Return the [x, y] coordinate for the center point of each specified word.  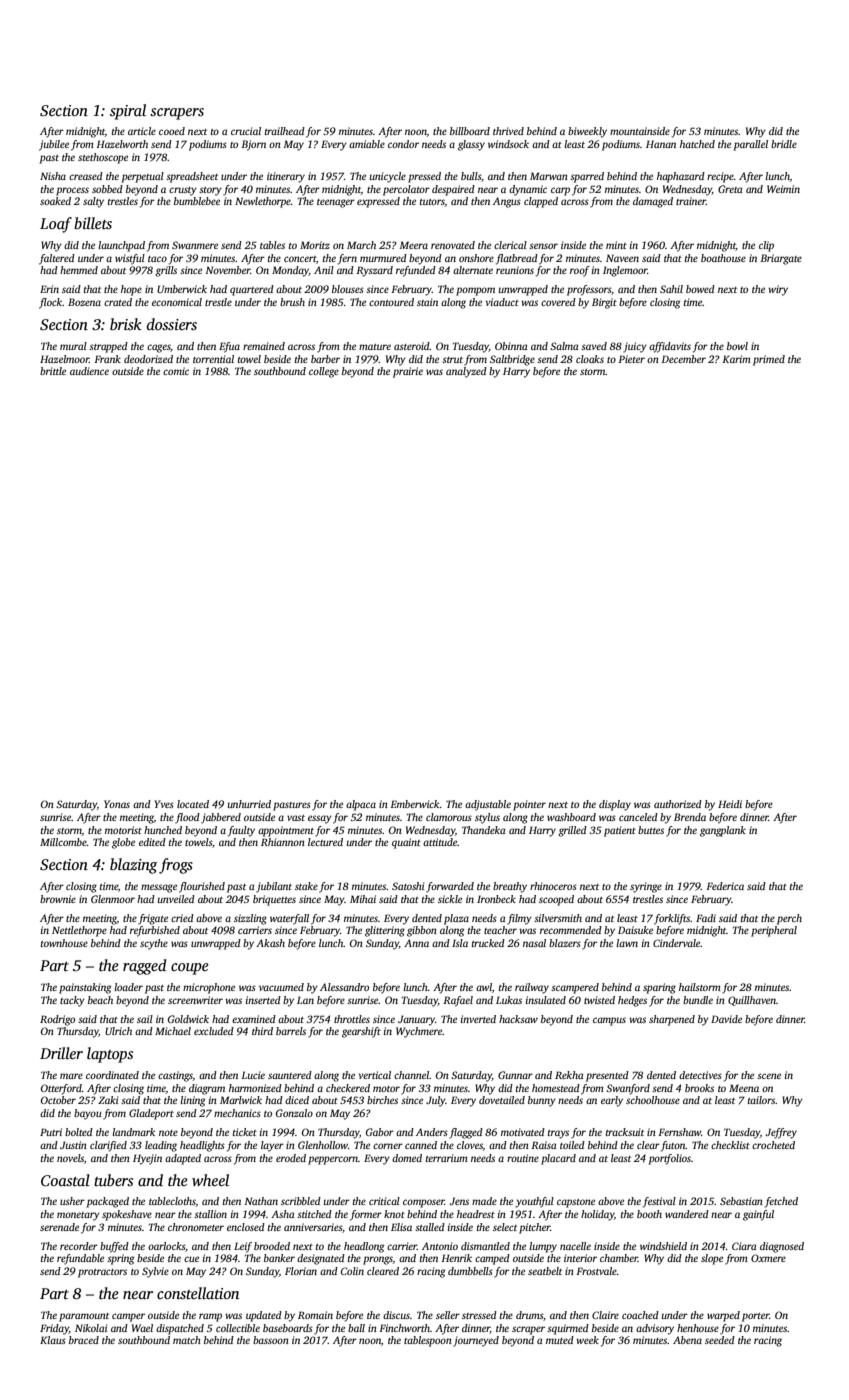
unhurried [249, 804]
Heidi [730, 804]
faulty [241, 831]
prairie [408, 372]
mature [375, 347]
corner [388, 1146]
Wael [142, 1328]
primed [769, 360]
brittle [53, 371]
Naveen [622, 258]
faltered [57, 259]
